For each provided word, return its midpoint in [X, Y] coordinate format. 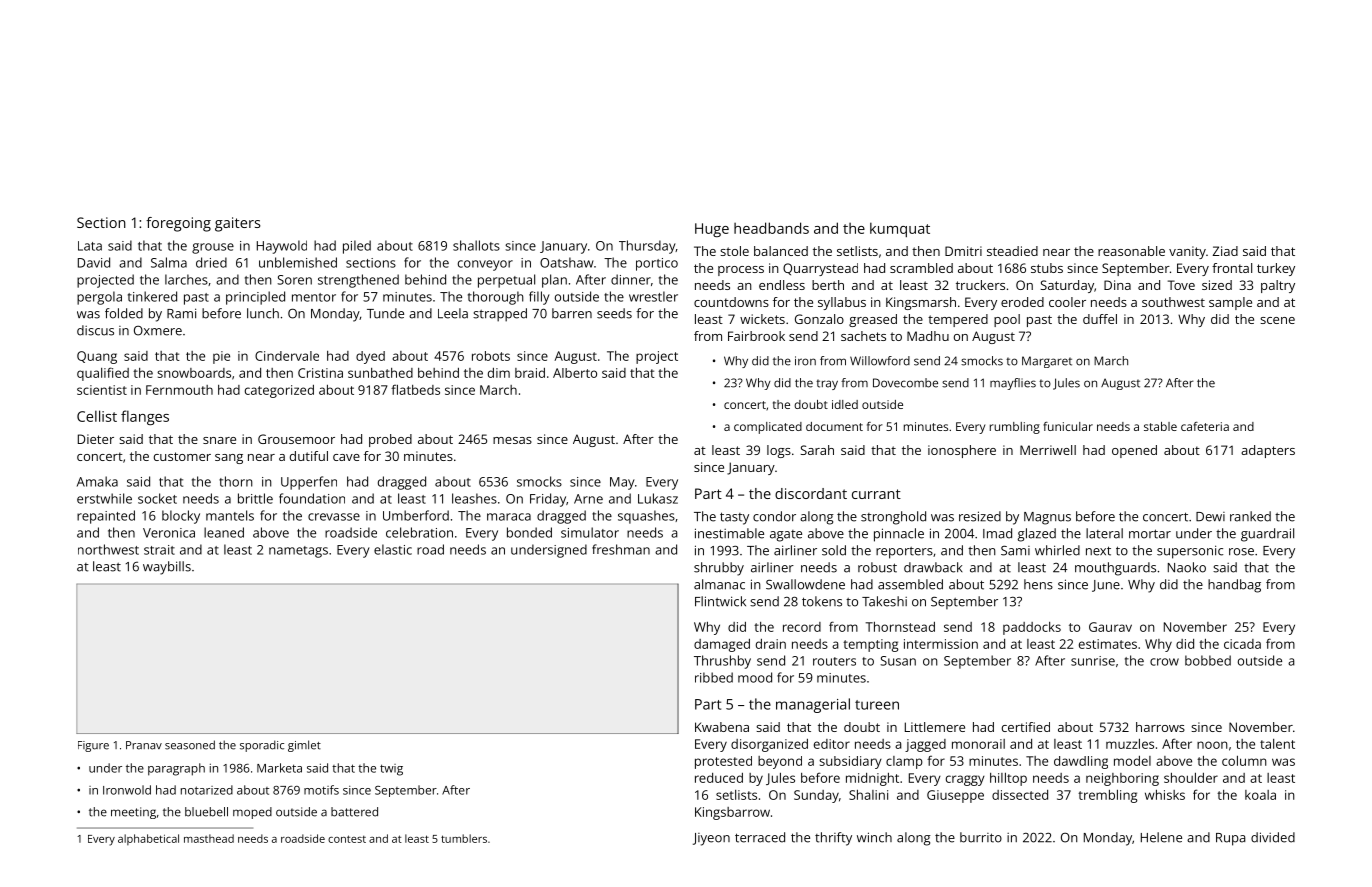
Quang [97, 357]
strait [159, 550]
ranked [1250, 516]
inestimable [729, 533]
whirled [1057, 550]
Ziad [1225, 251]
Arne [588, 499]
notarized [207, 790]
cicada [1242, 644]
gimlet [304, 746]
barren [572, 313]
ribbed [714, 677]
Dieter [96, 439]
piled [357, 247]
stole [734, 251]
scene [1277, 320]
